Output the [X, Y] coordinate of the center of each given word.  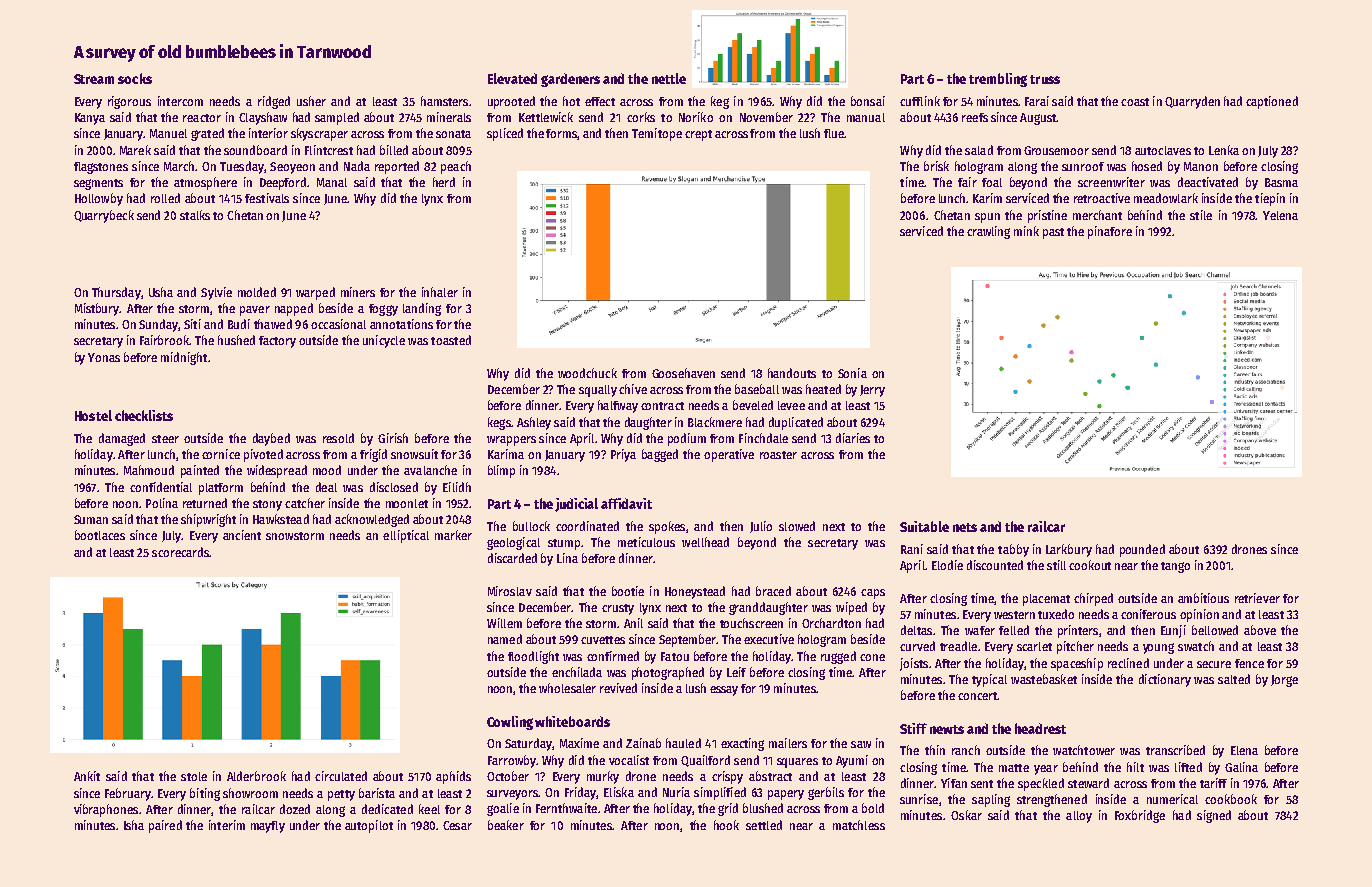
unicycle [384, 341]
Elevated [512, 78]
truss [1045, 79]
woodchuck [587, 373]
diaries [853, 438]
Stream [94, 79]
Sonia [852, 373]
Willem [504, 623]
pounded [1142, 550]
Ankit [87, 776]
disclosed [394, 487]
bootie [628, 591]
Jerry [872, 391]
